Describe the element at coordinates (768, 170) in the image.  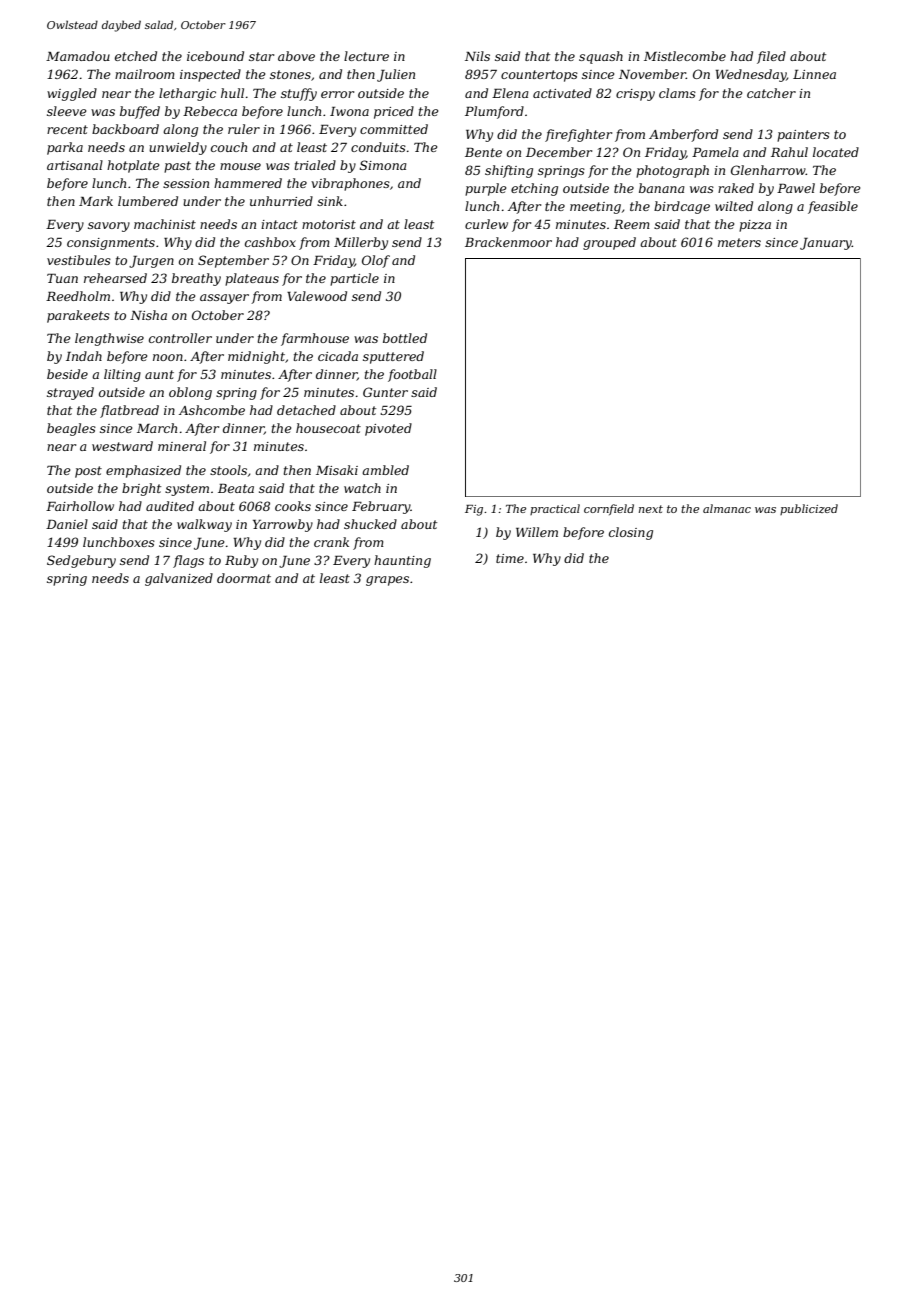
I see `Glenharrow` at that location.
